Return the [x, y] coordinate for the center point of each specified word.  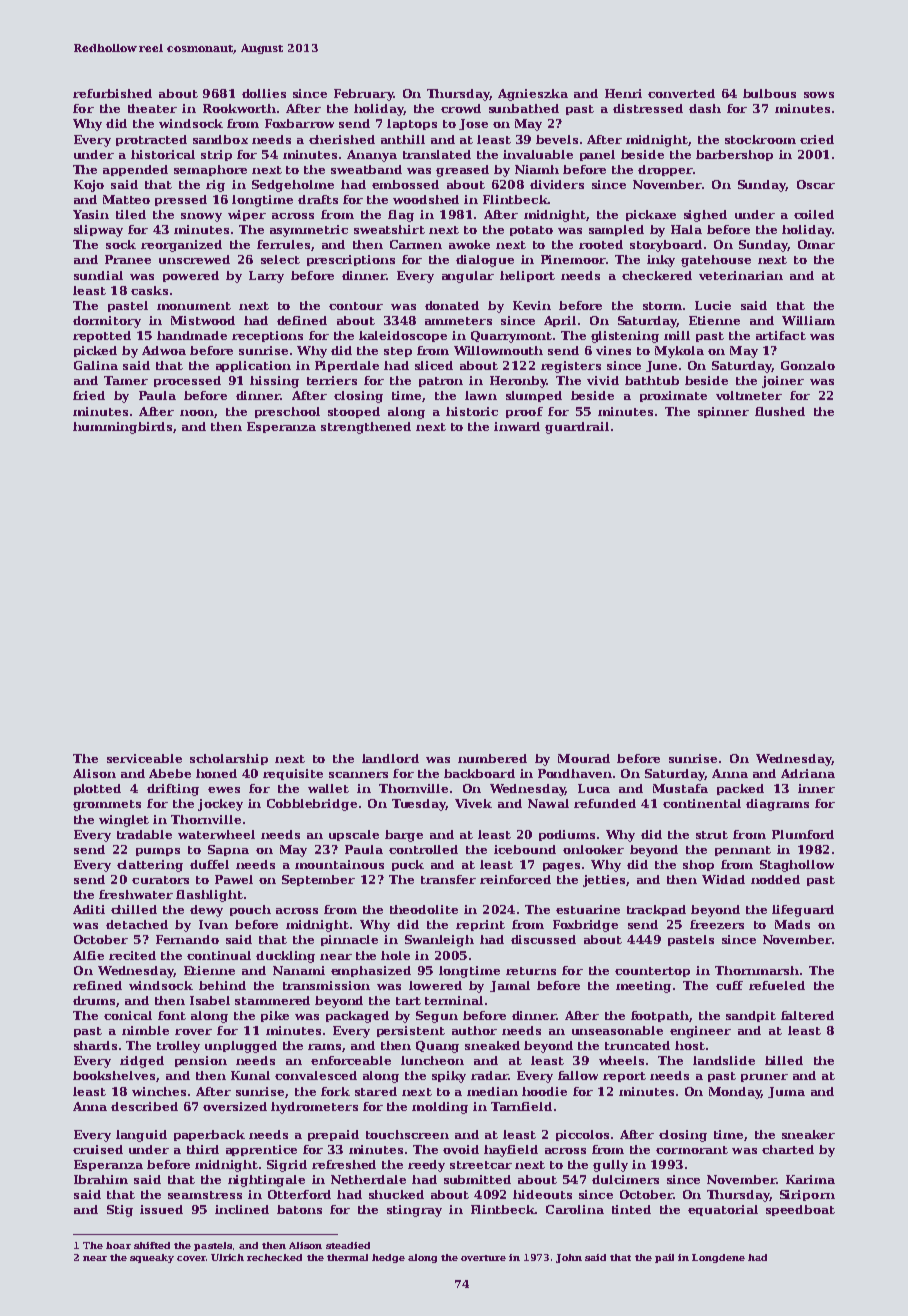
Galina [96, 365]
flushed [780, 411]
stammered [272, 1000]
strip [216, 155]
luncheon [432, 1060]
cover [191, 1258]
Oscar [816, 184]
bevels [557, 139]
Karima [810, 1179]
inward [517, 426]
